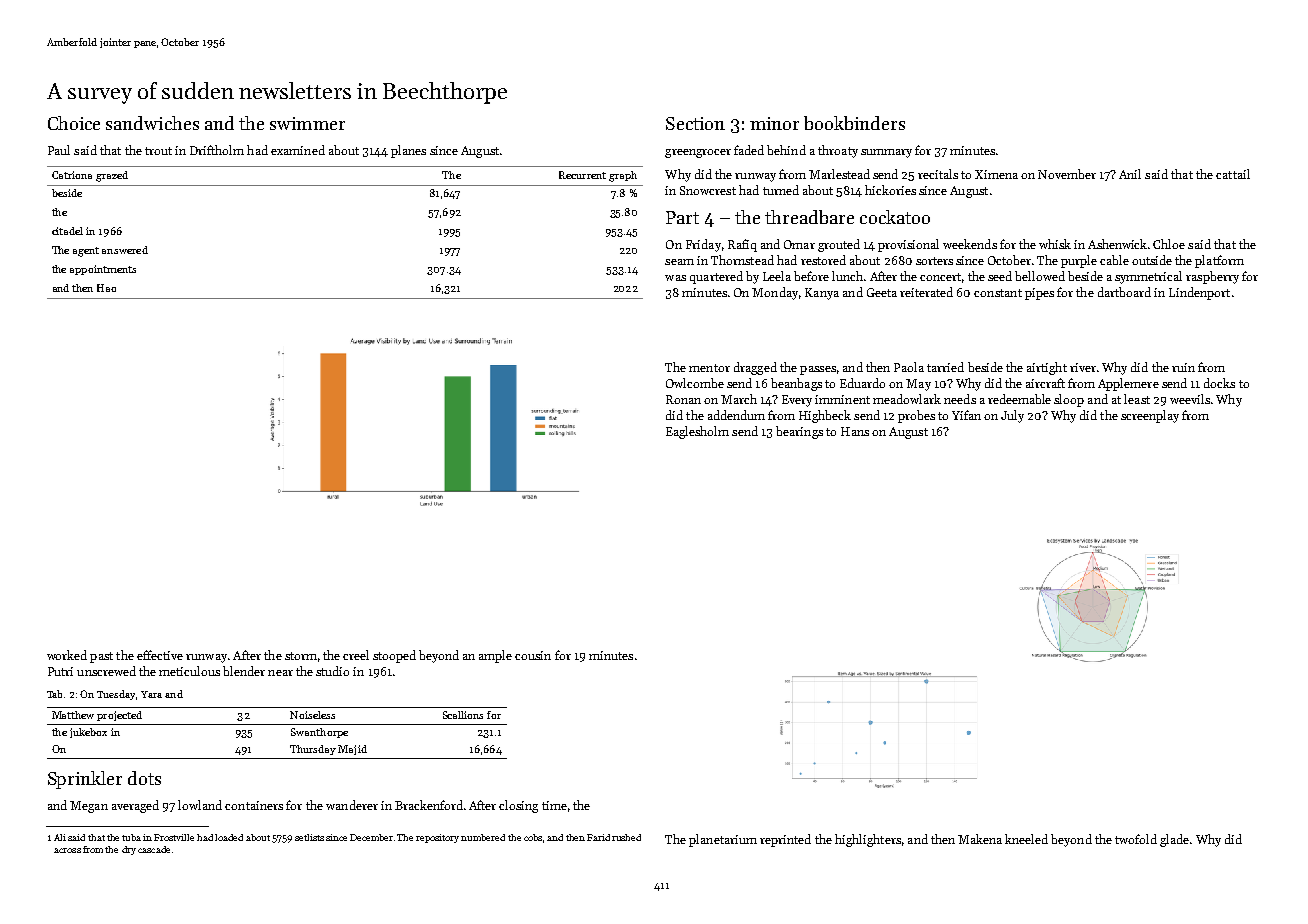 This page has height=924, width=1308. Describe the element at coordinates (309, 837) in the page. I see `setlists` at that location.
